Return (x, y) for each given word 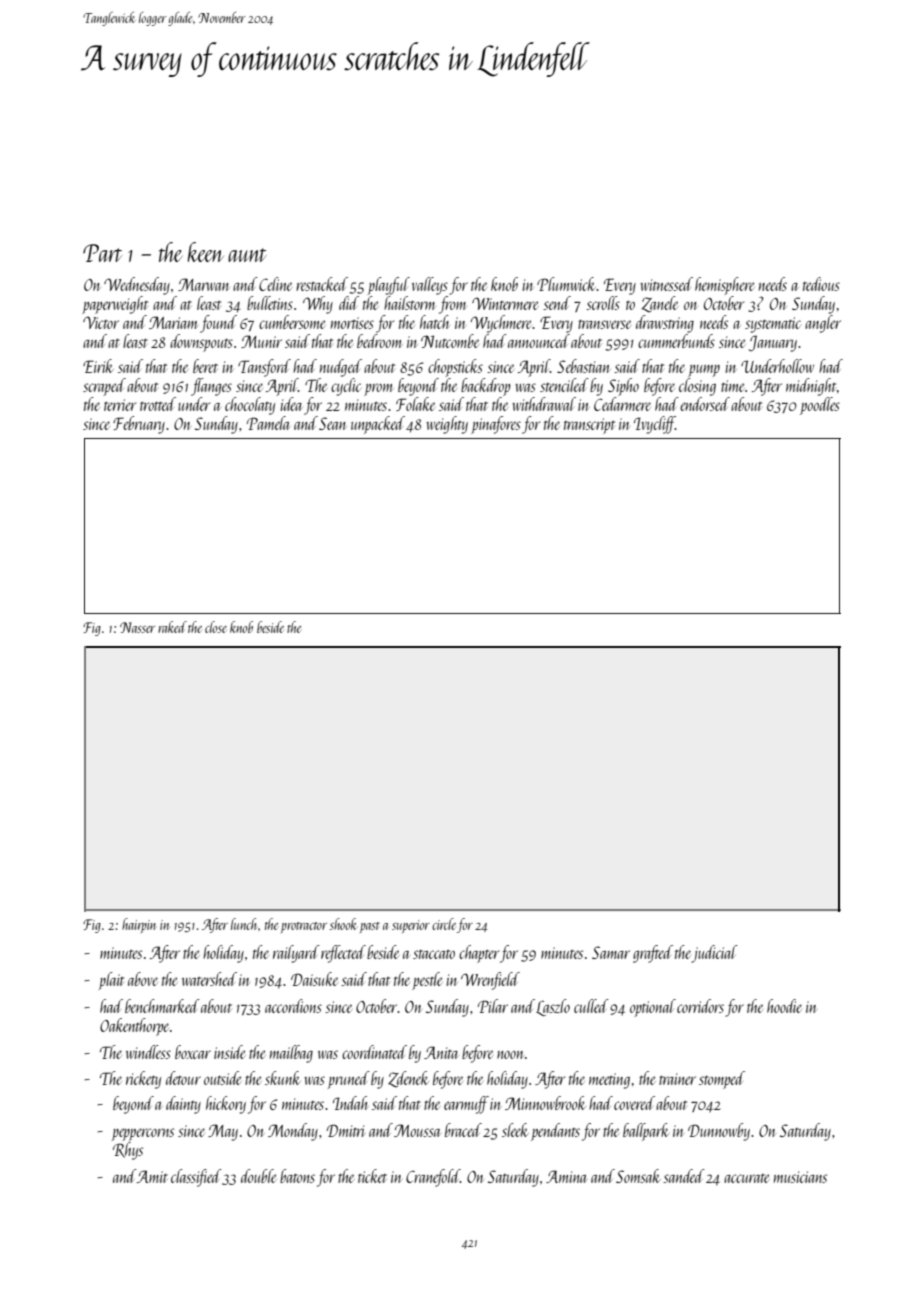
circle (444, 924)
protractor (304, 927)
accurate (746, 1178)
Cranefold (433, 1178)
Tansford (264, 368)
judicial (715, 954)
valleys (430, 286)
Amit (152, 1176)
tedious (821, 284)
